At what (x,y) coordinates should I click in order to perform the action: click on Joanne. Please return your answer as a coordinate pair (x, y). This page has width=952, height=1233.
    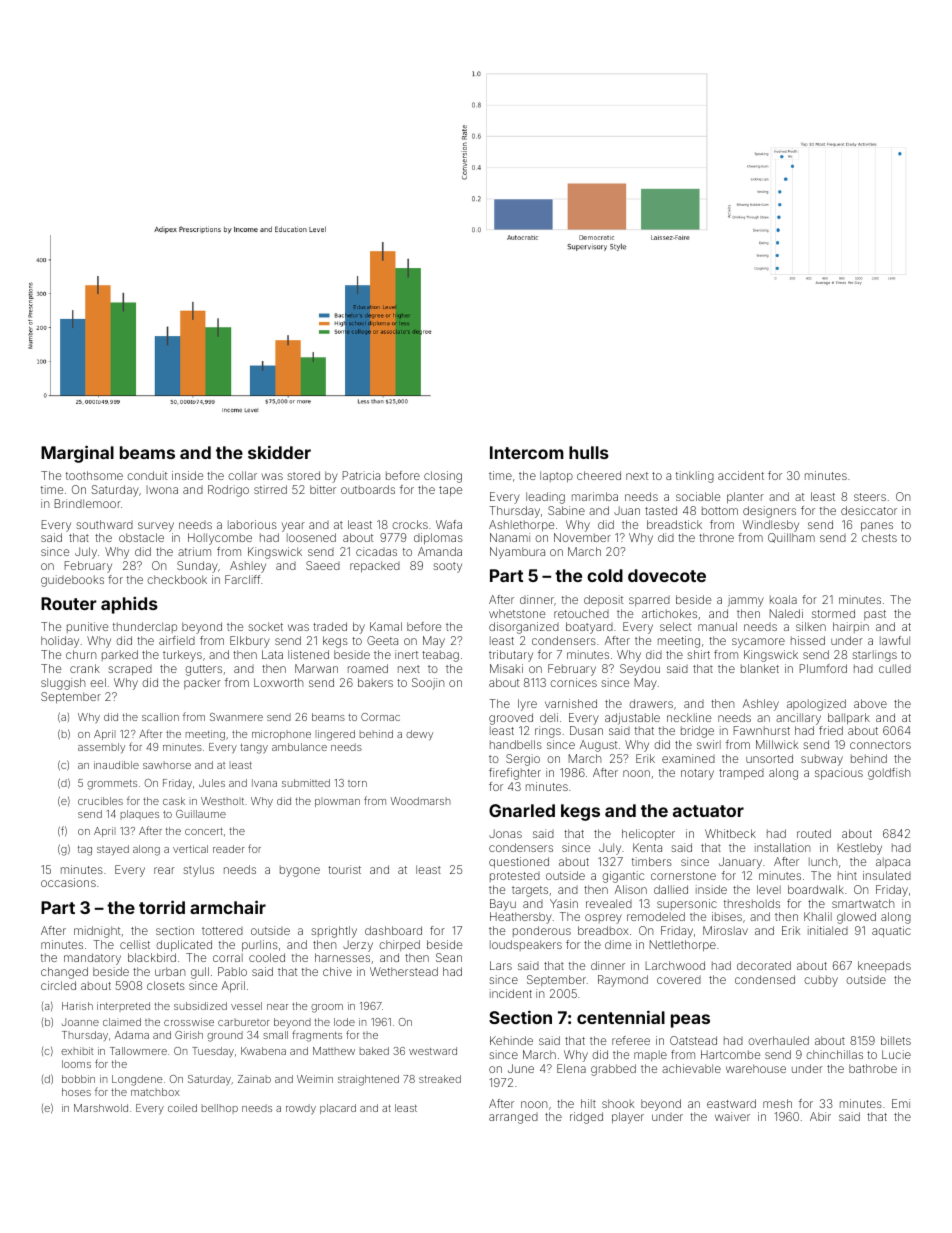
    Looking at the image, I should click on (80, 1022).
